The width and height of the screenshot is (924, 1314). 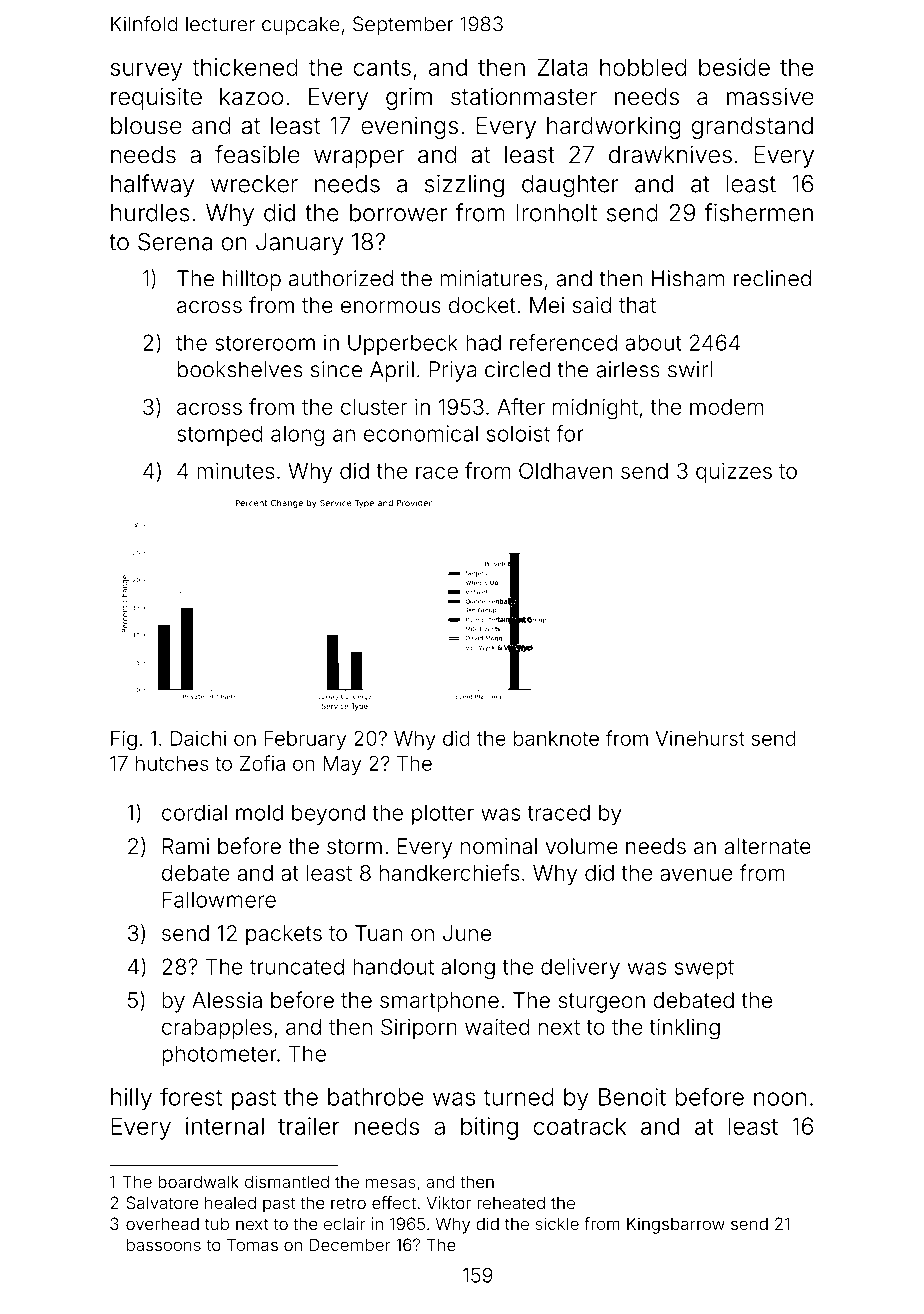 I want to click on sickle, so click(x=557, y=1223).
